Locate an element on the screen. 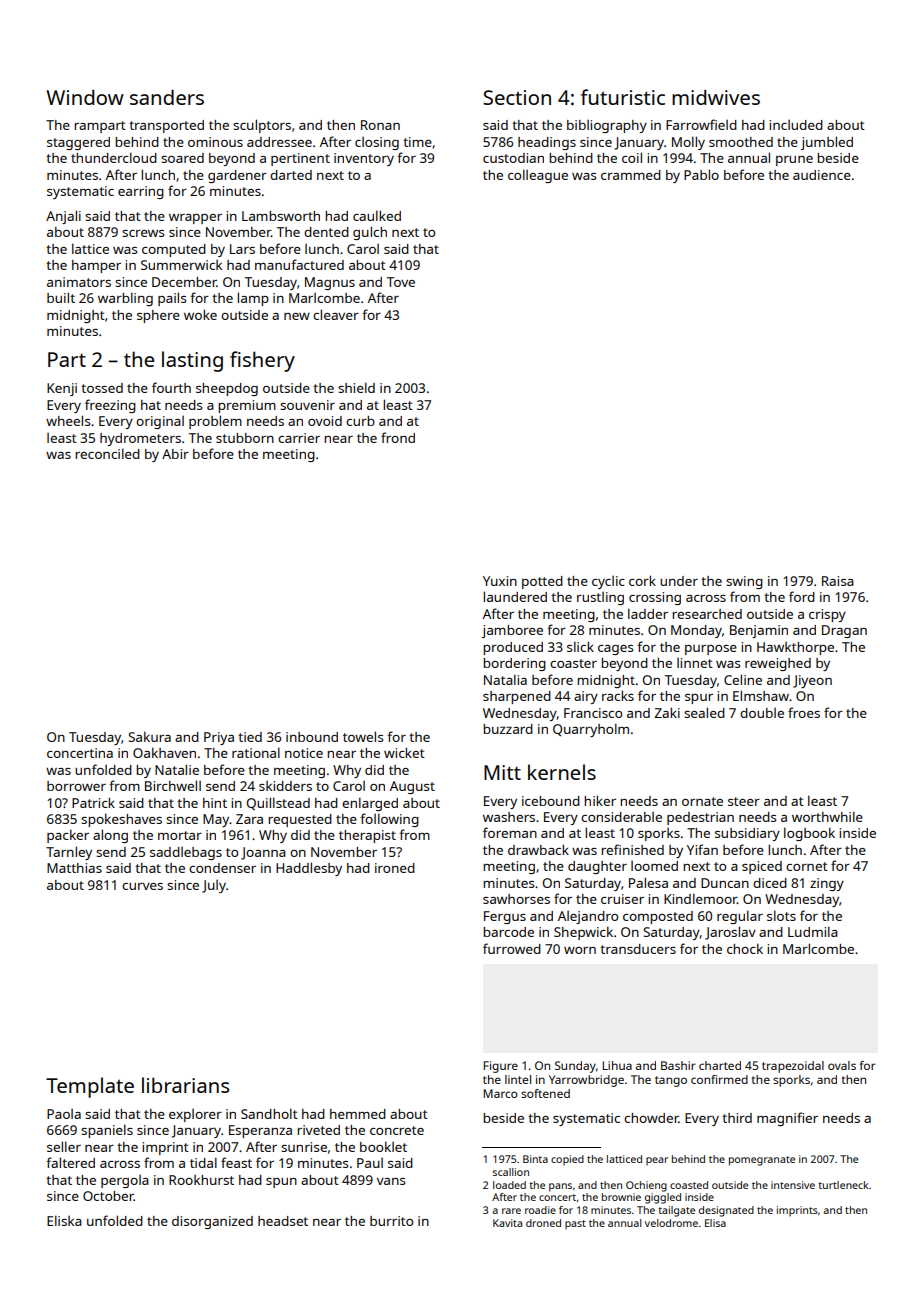  burrito is located at coordinates (391, 1221).
